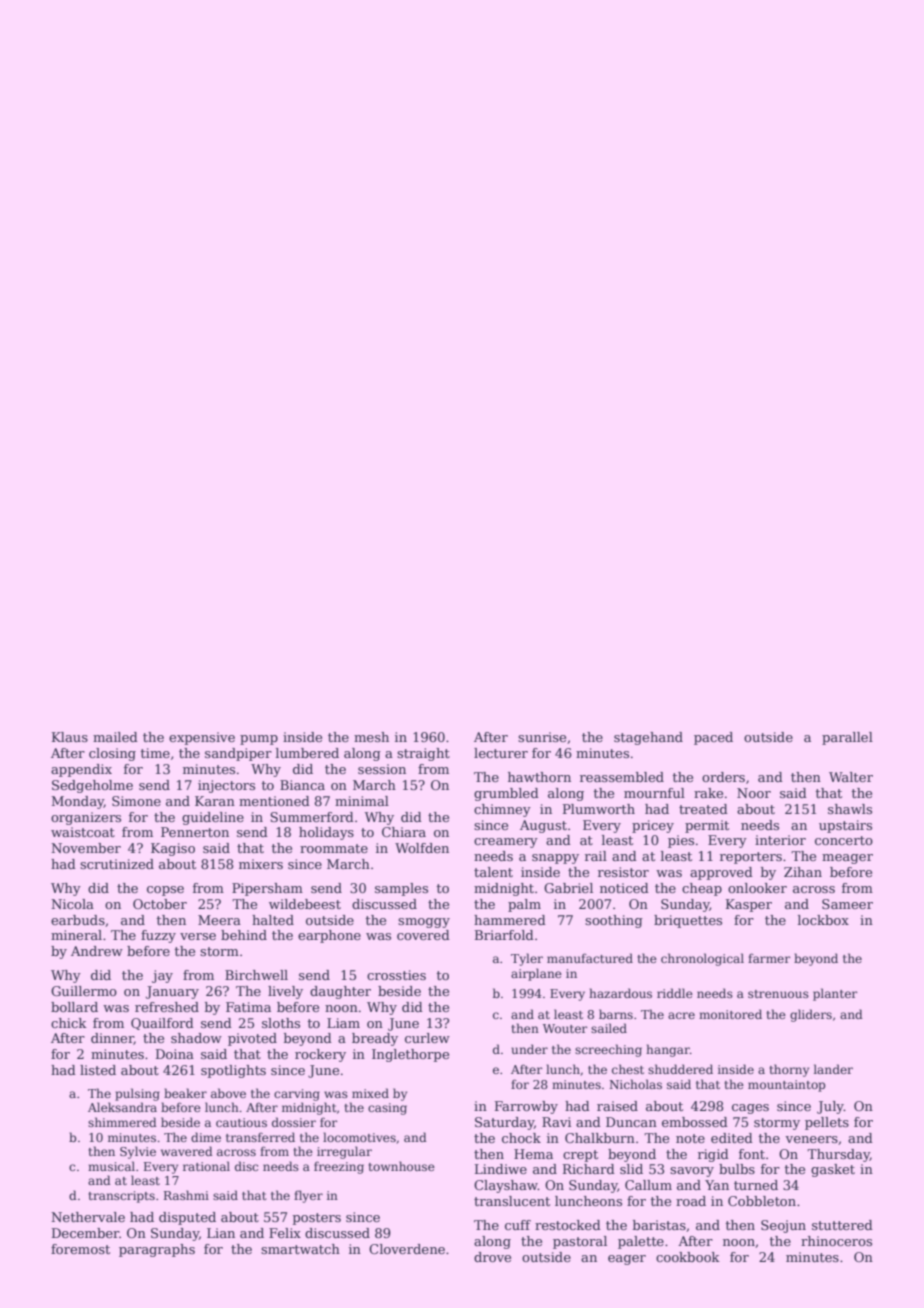  What do you see at coordinates (614, 921) in the screenshot?
I see `soothing` at bounding box center [614, 921].
